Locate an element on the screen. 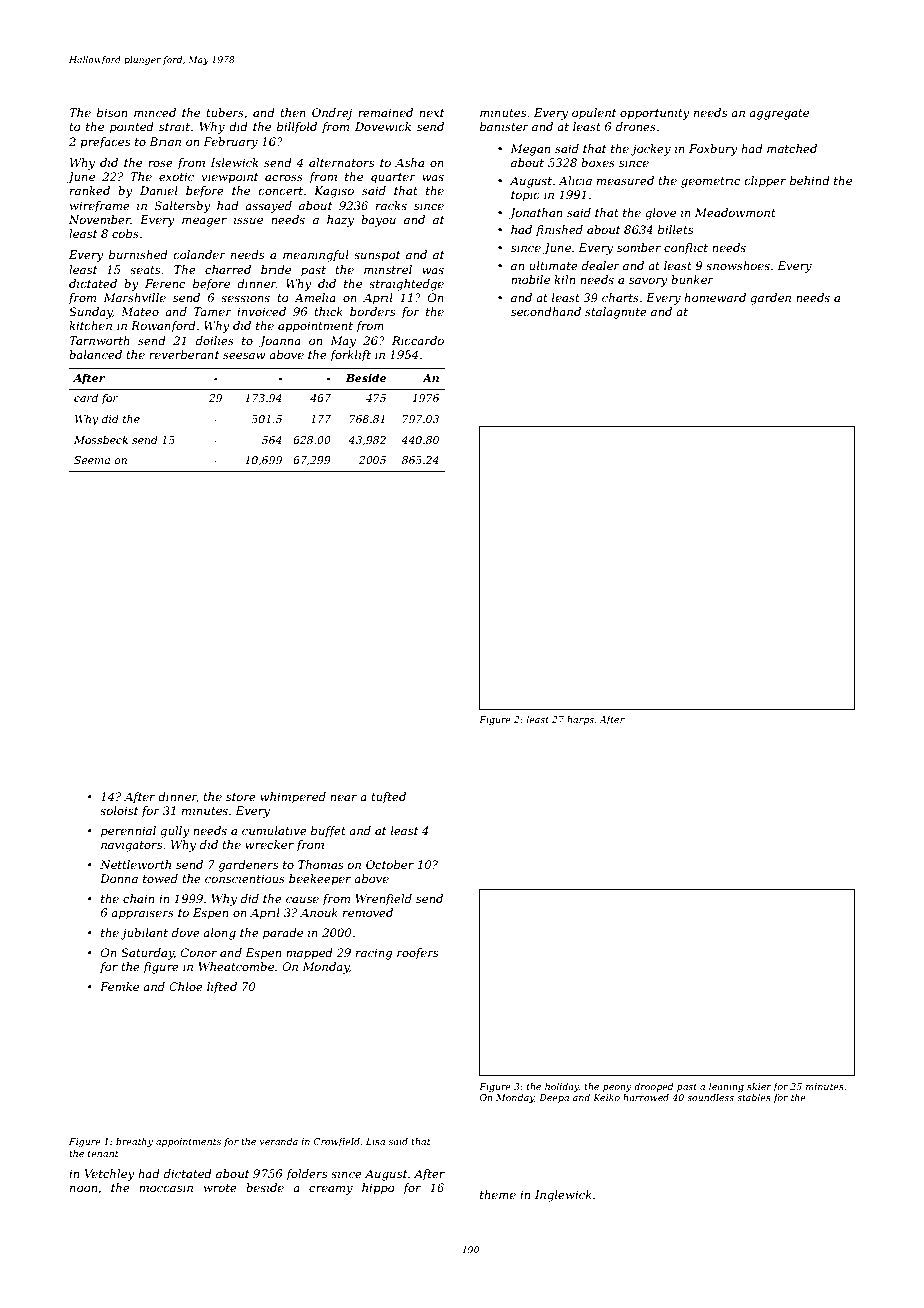 The width and height of the screenshot is (924, 1308). February is located at coordinates (230, 143).
